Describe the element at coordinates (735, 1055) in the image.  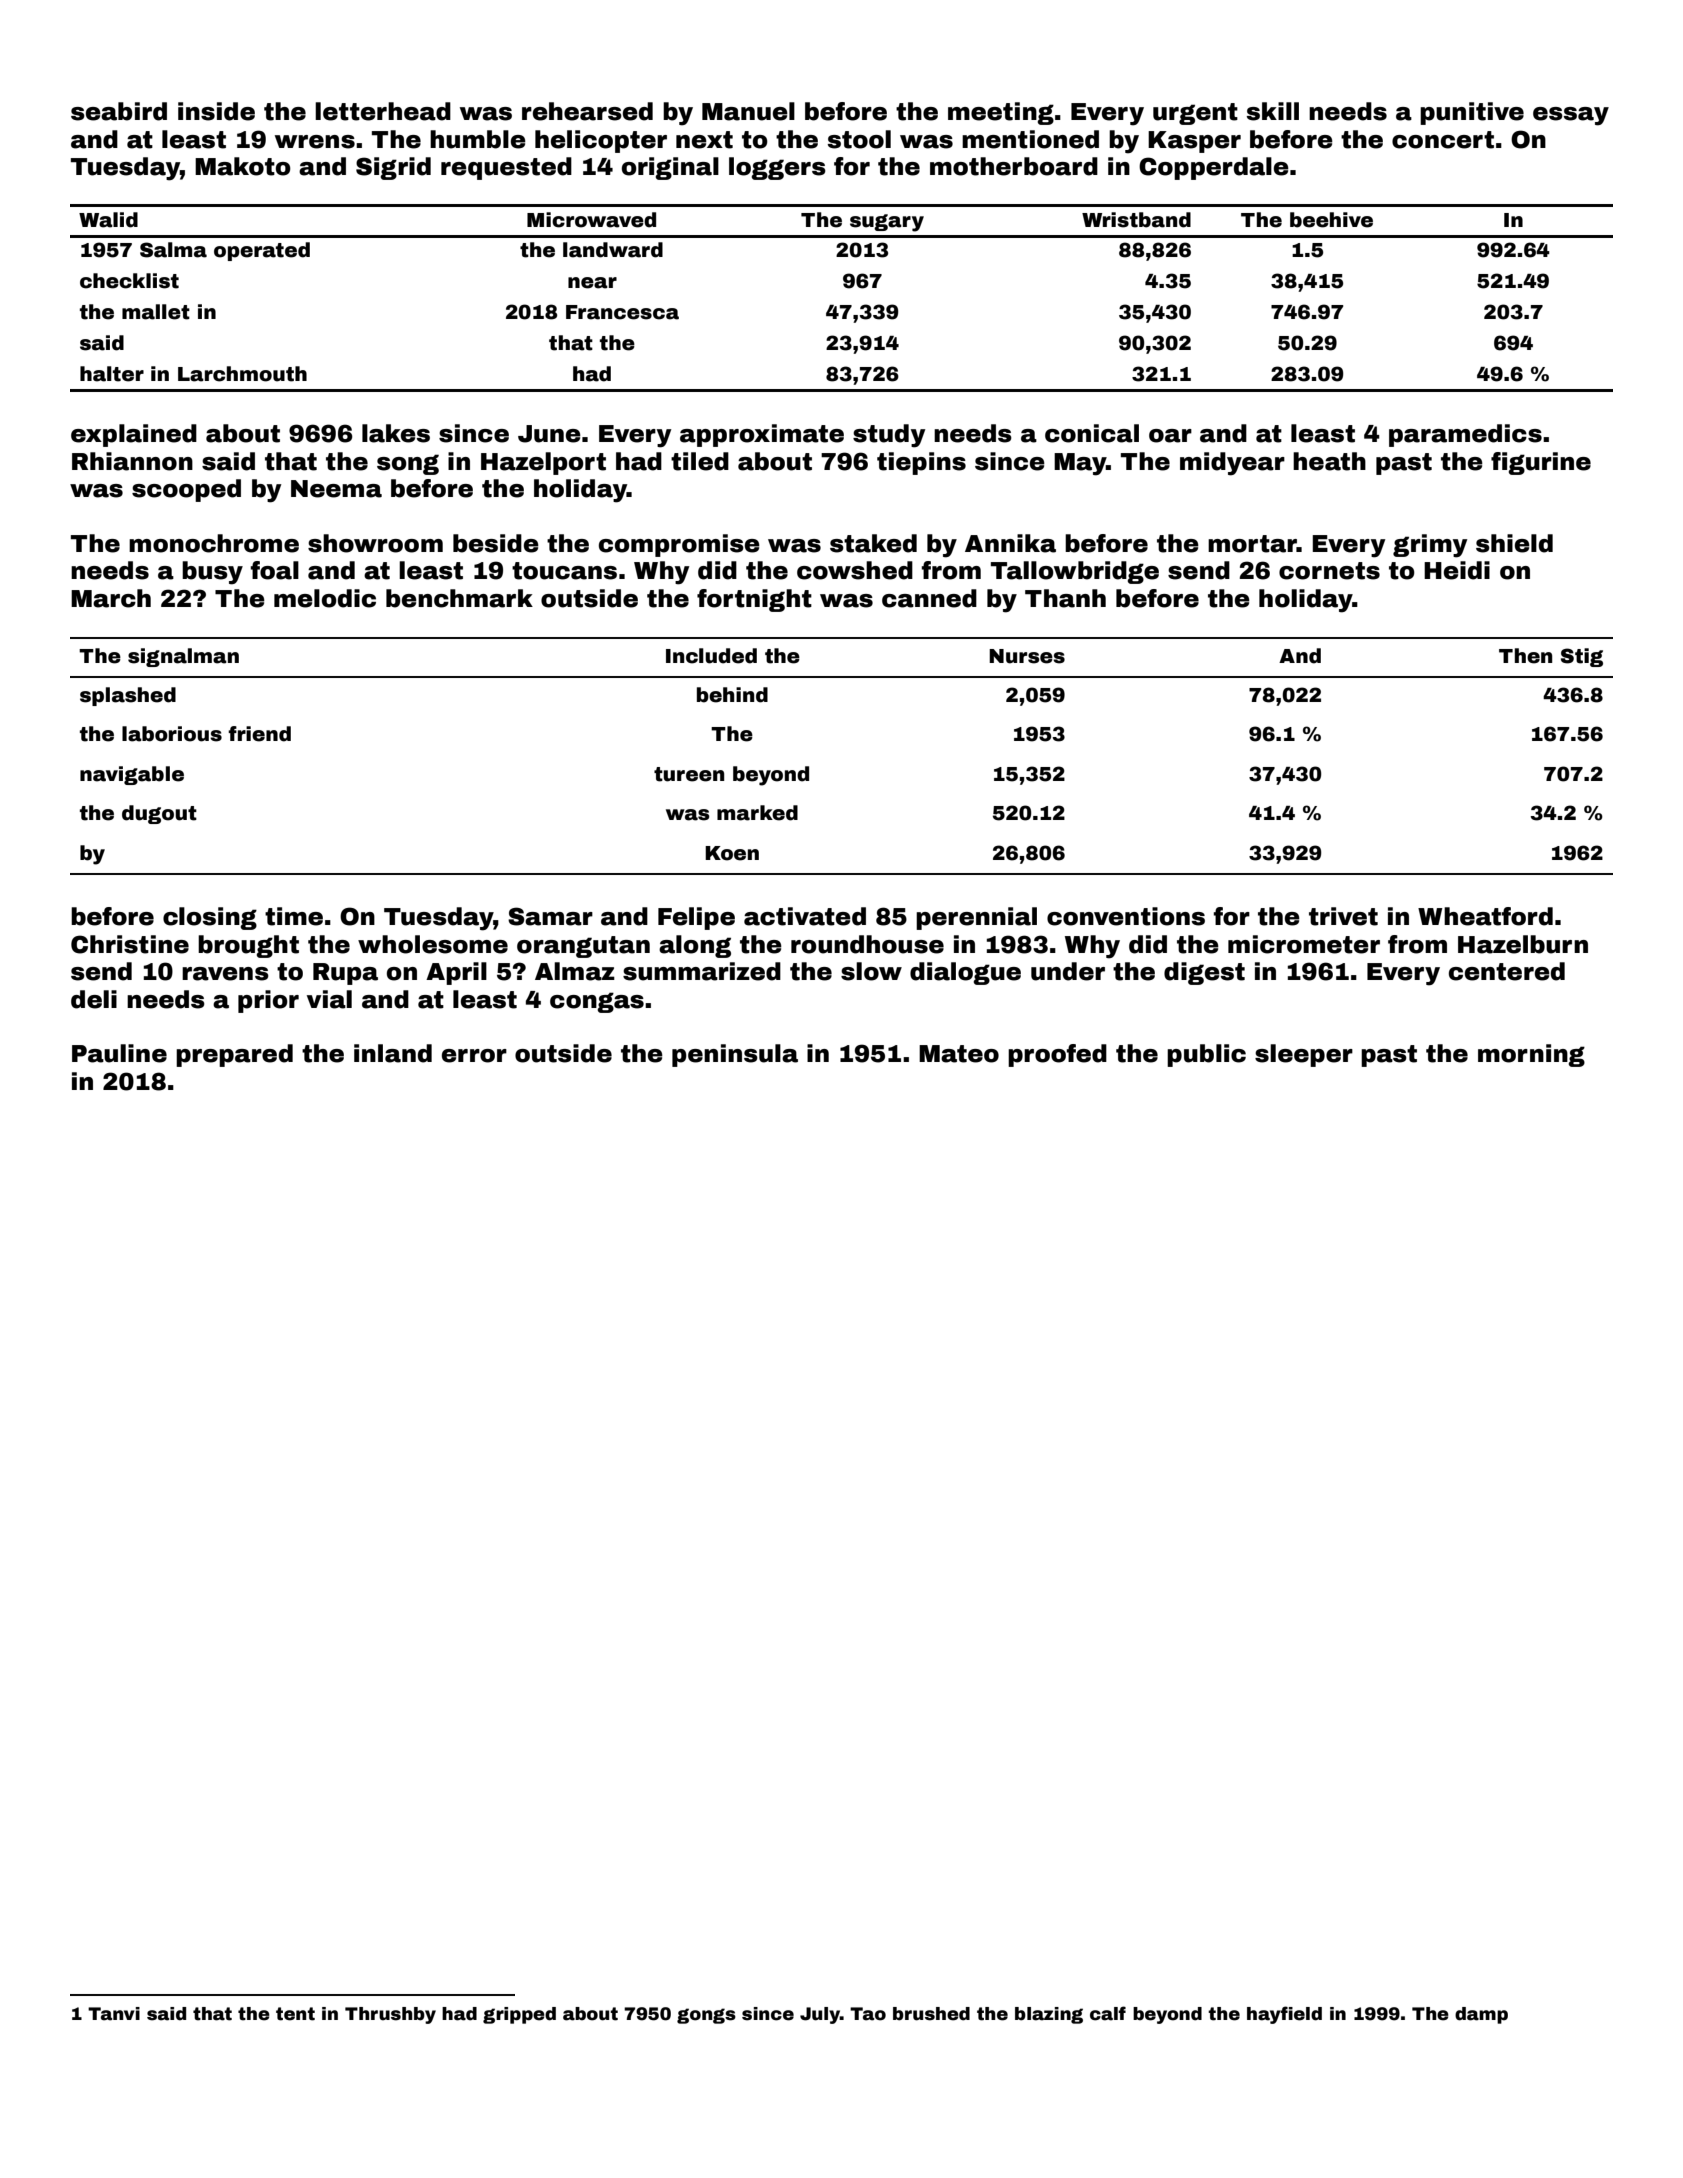
I see `peninsula` at that location.
